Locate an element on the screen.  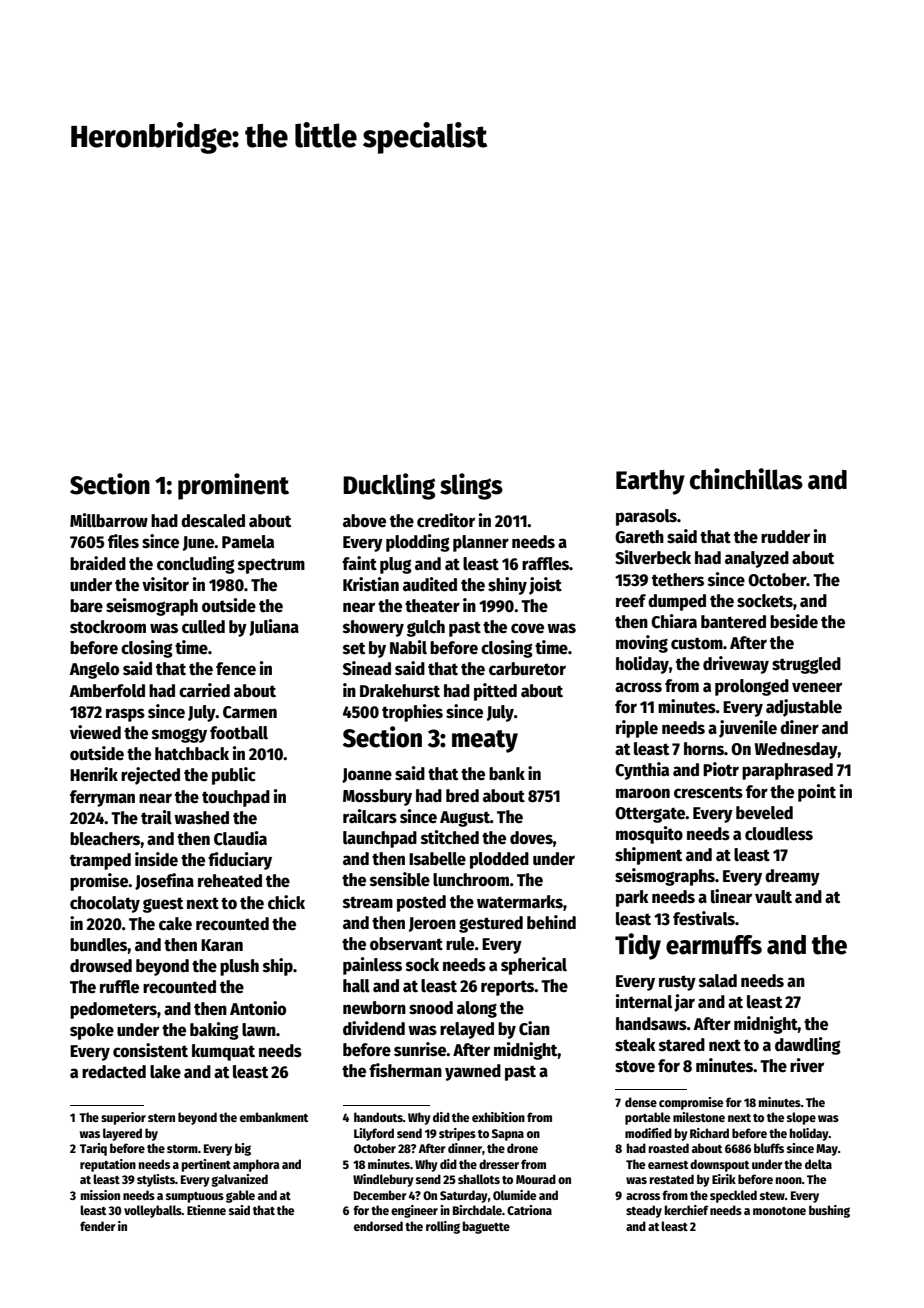
analyzed is located at coordinates (757, 559).
